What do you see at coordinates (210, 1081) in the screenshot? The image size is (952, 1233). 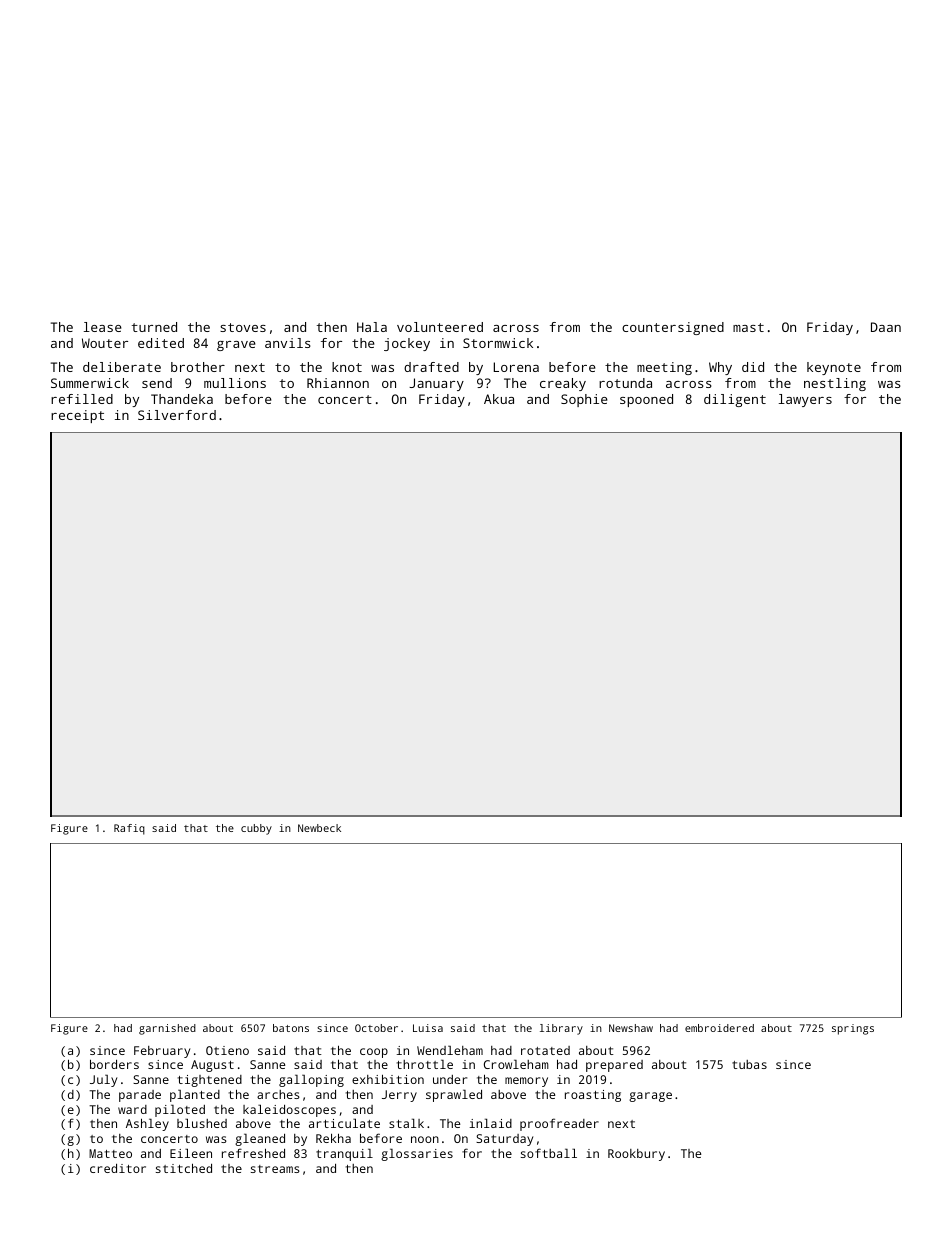 I see `tightened` at bounding box center [210, 1081].
